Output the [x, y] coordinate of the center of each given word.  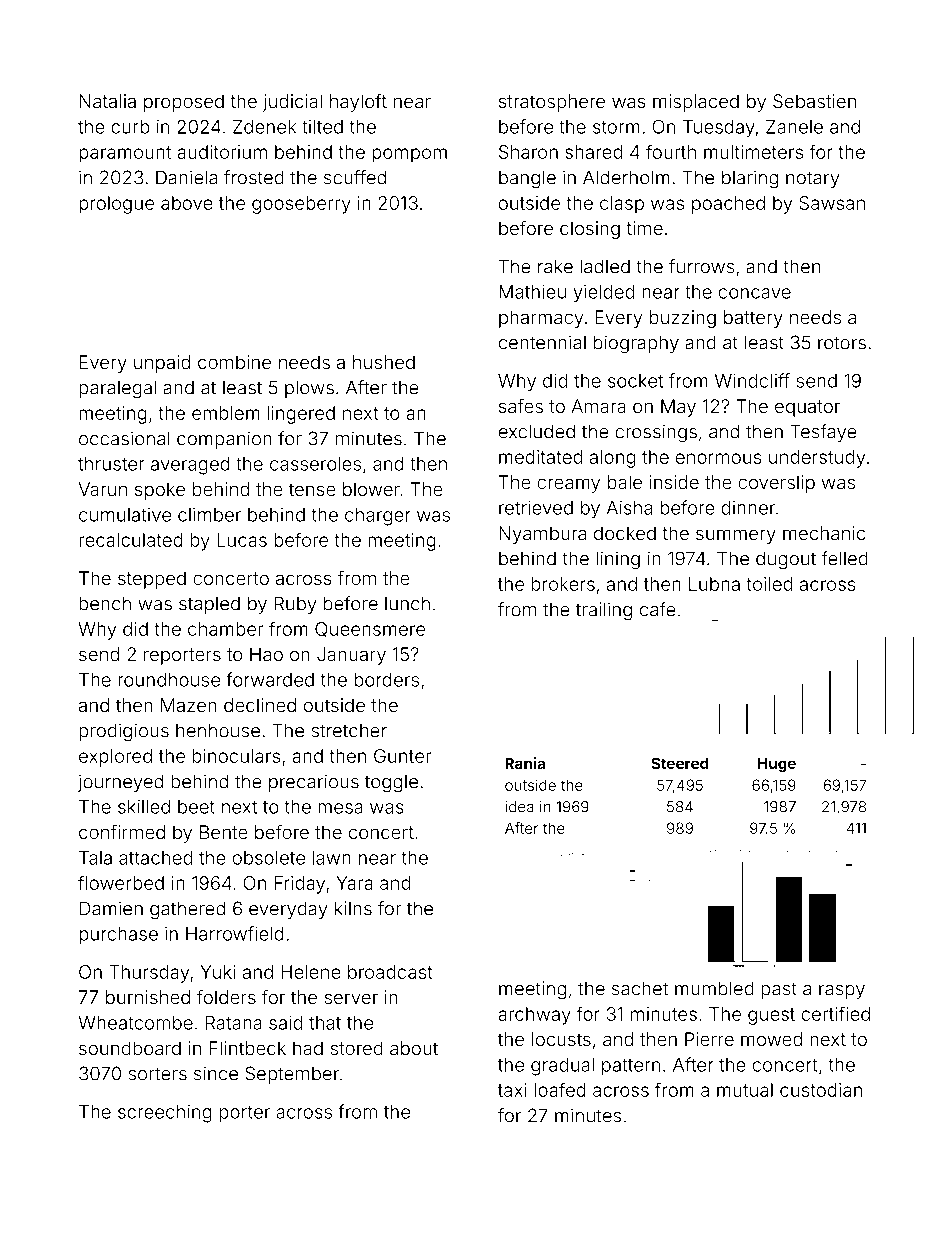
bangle [527, 179]
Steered [679, 763]
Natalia [108, 101]
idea [519, 807]
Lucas [242, 540]
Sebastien [814, 101]
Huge [777, 765]
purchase [118, 936]
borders [386, 680]
